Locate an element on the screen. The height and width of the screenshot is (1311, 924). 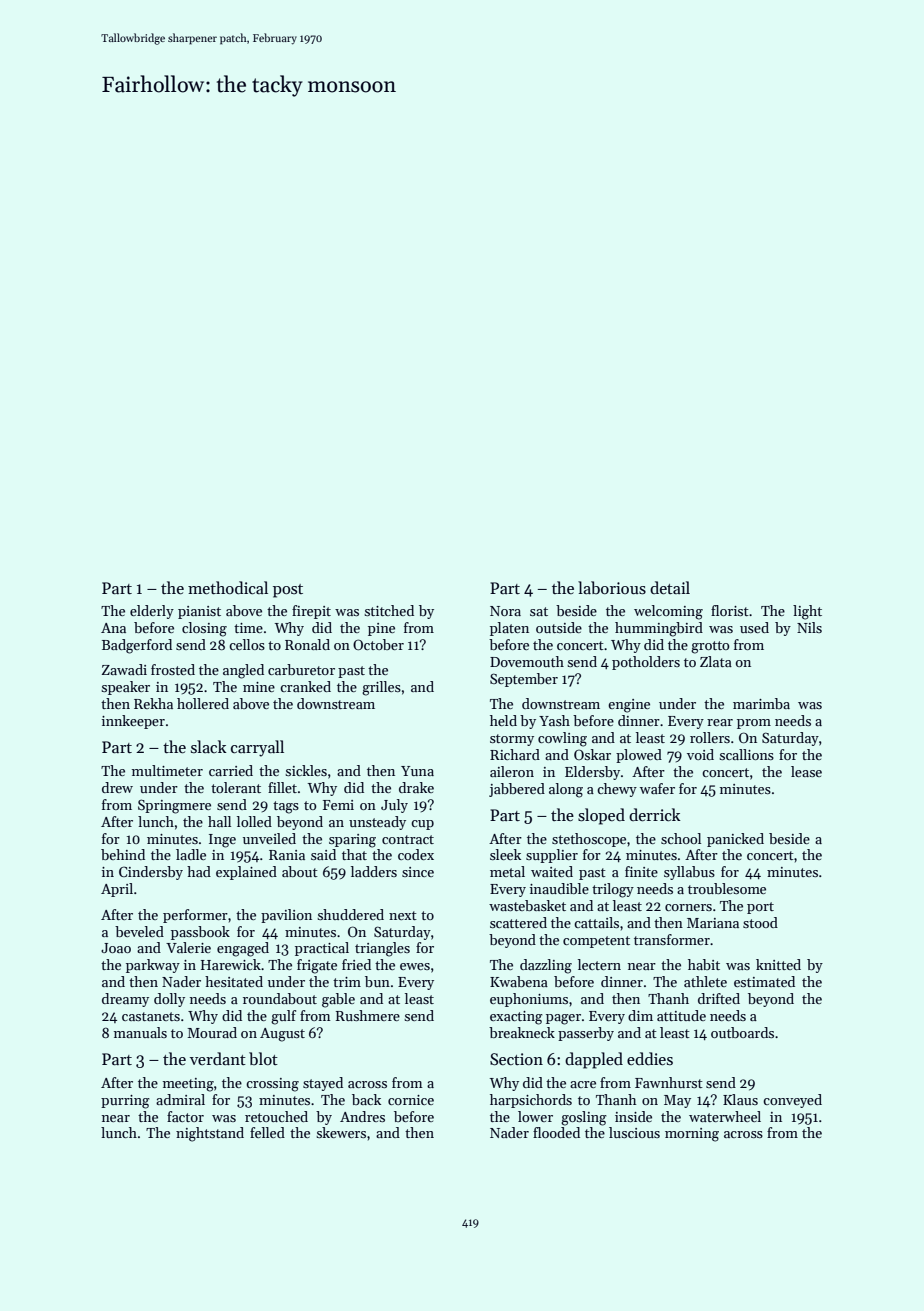
nightstand is located at coordinates (210, 1134).
